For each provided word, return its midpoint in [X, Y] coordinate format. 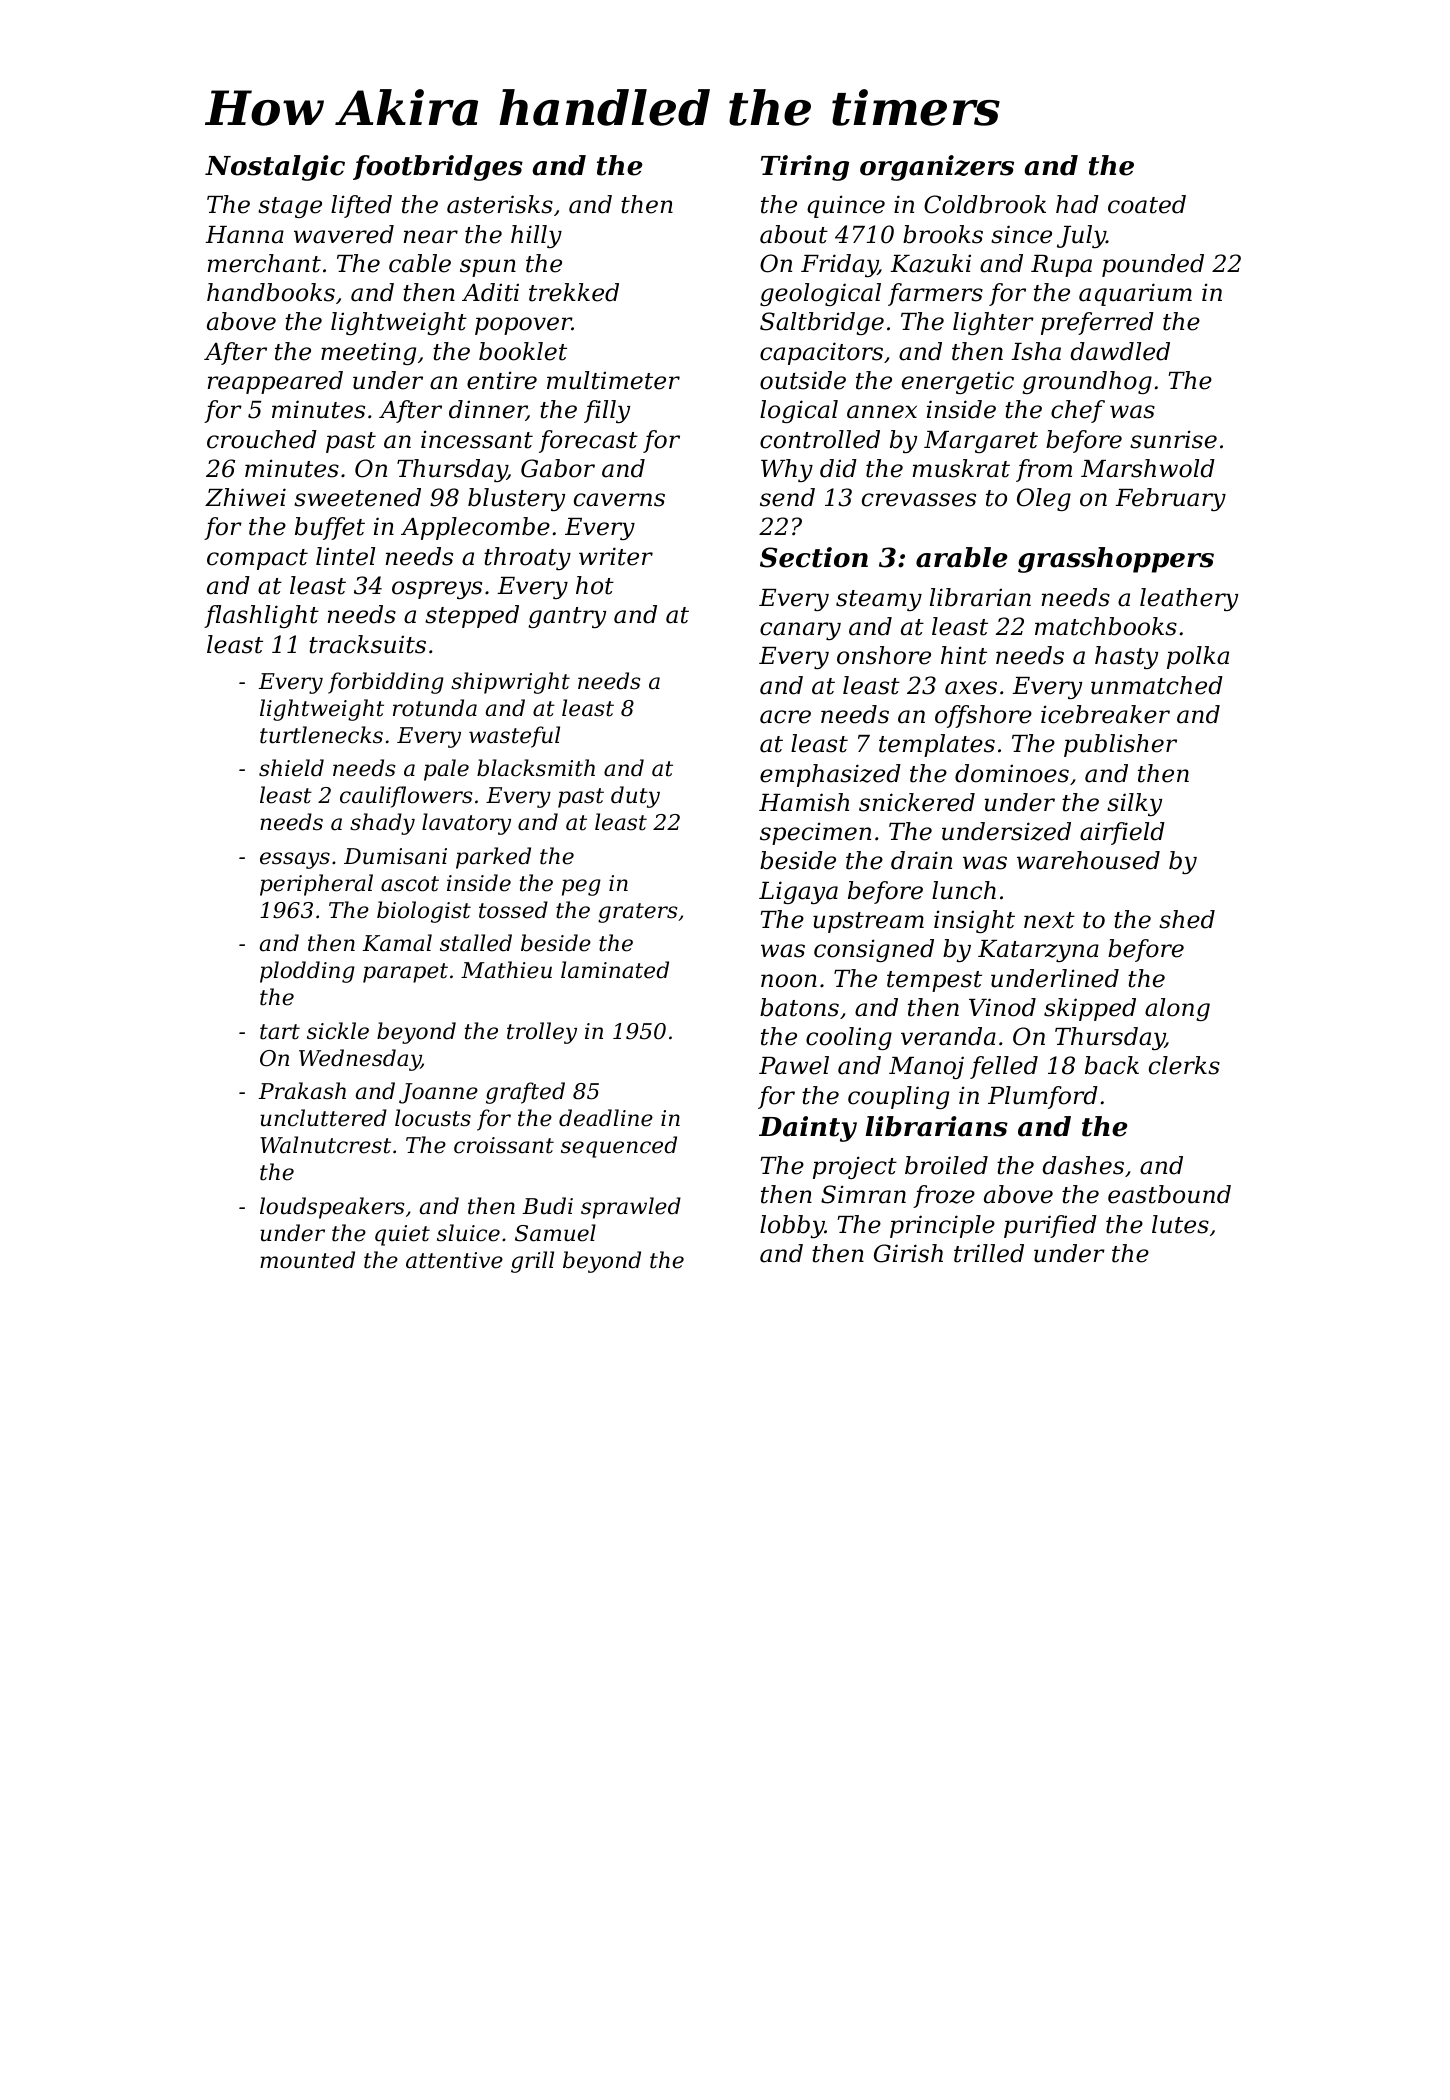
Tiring [805, 168]
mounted [307, 1260]
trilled [989, 1253]
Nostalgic [275, 168]
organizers [937, 168]
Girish [908, 1253]
